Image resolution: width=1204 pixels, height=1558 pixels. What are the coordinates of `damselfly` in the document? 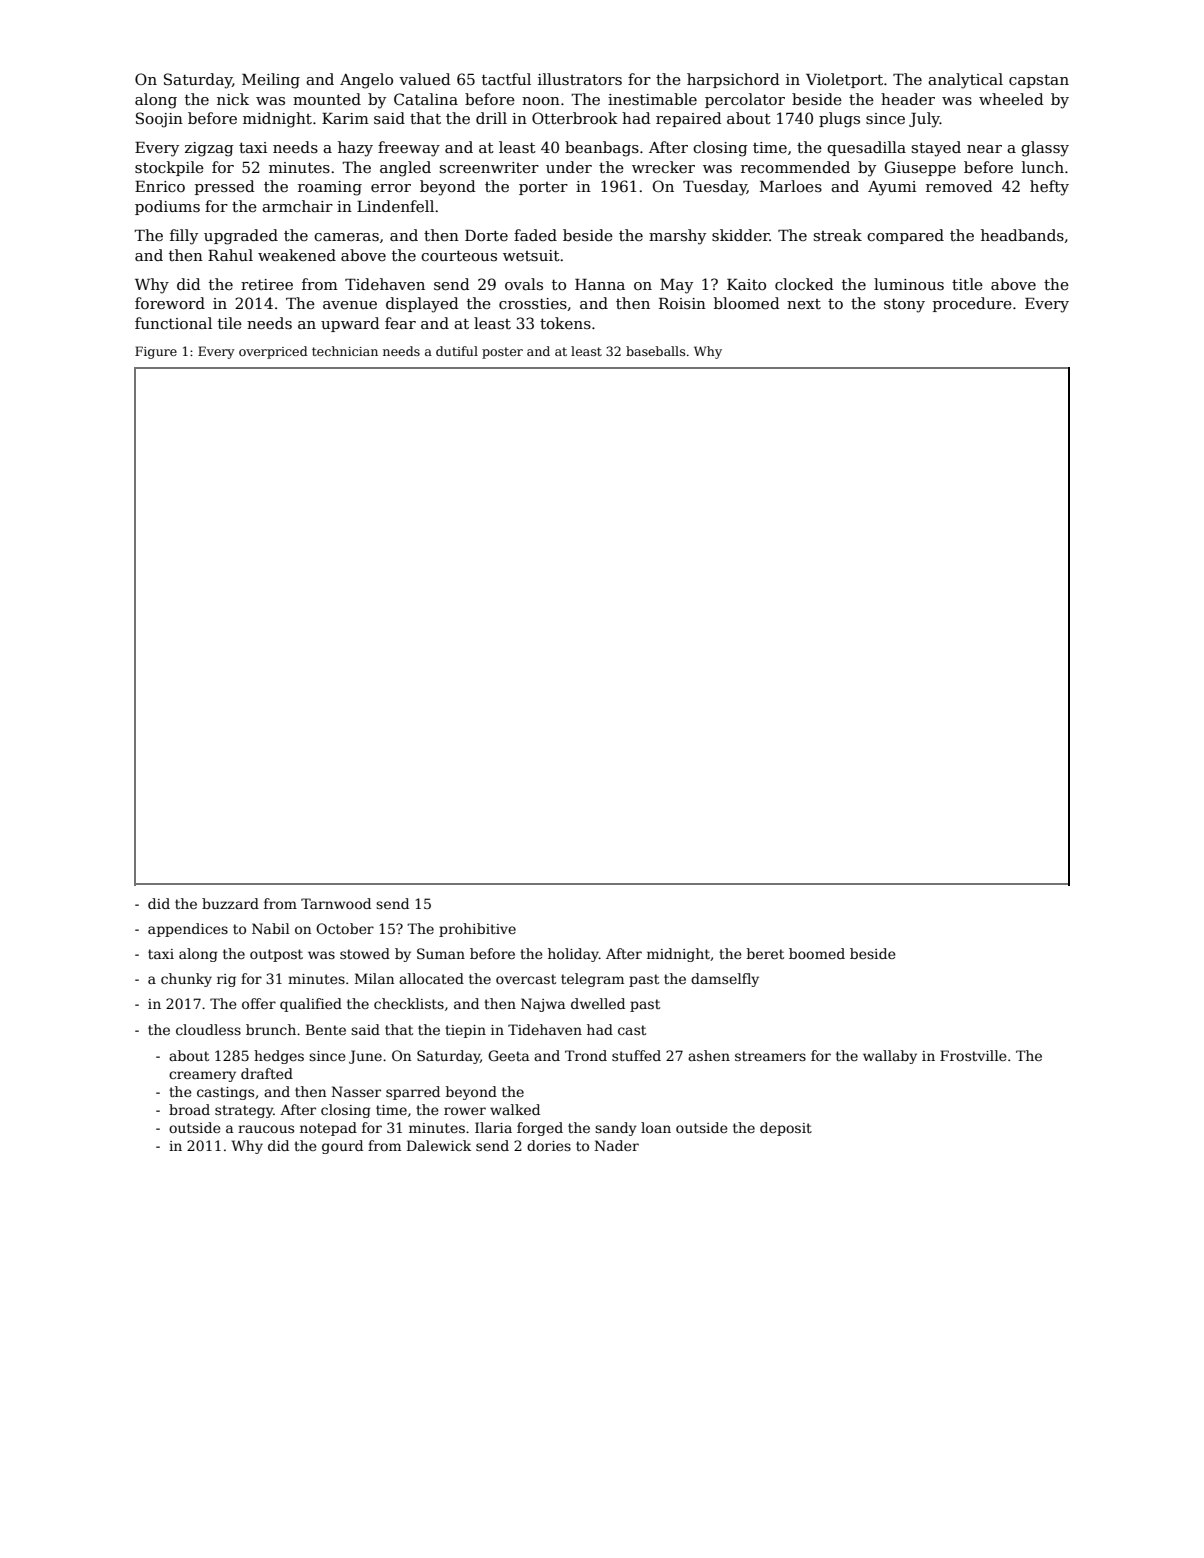 It's located at (725, 980).
